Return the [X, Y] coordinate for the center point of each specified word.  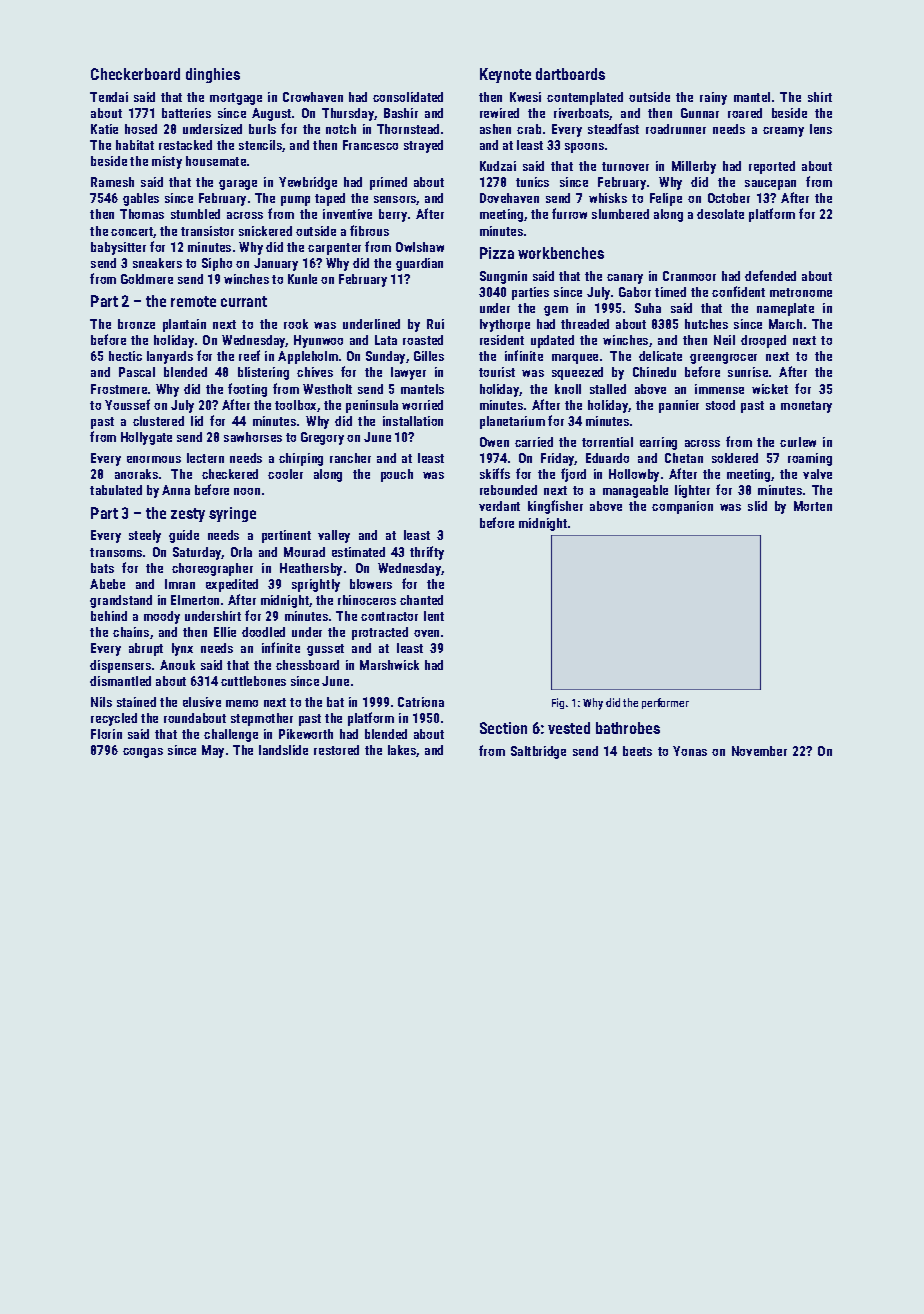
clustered [158, 421]
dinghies [213, 75]
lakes [402, 751]
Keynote [505, 75]
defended [770, 275]
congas [143, 753]
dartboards [570, 74]
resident [502, 340]
